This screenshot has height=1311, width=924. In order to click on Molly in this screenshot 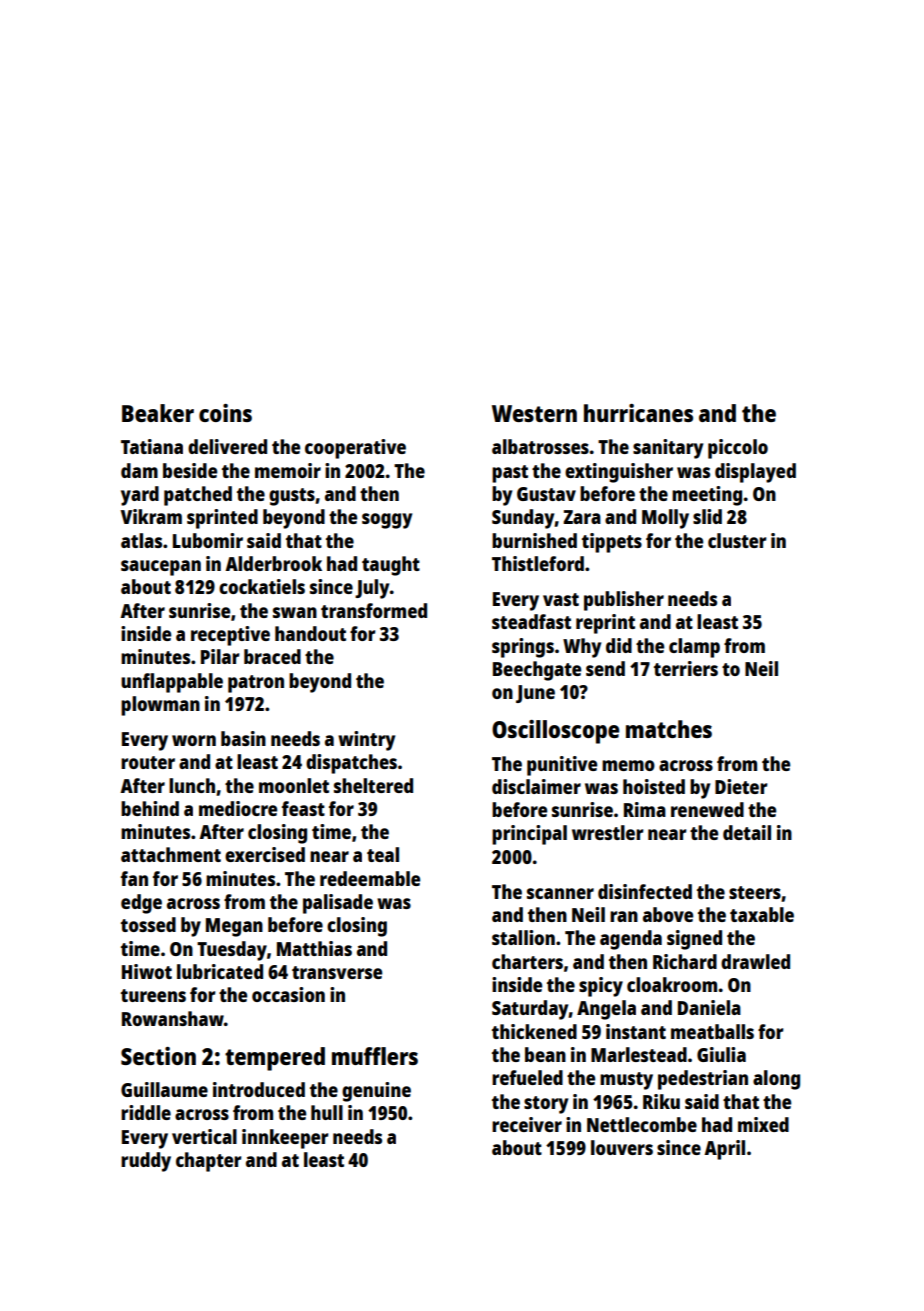, I will do `click(665, 519)`.
